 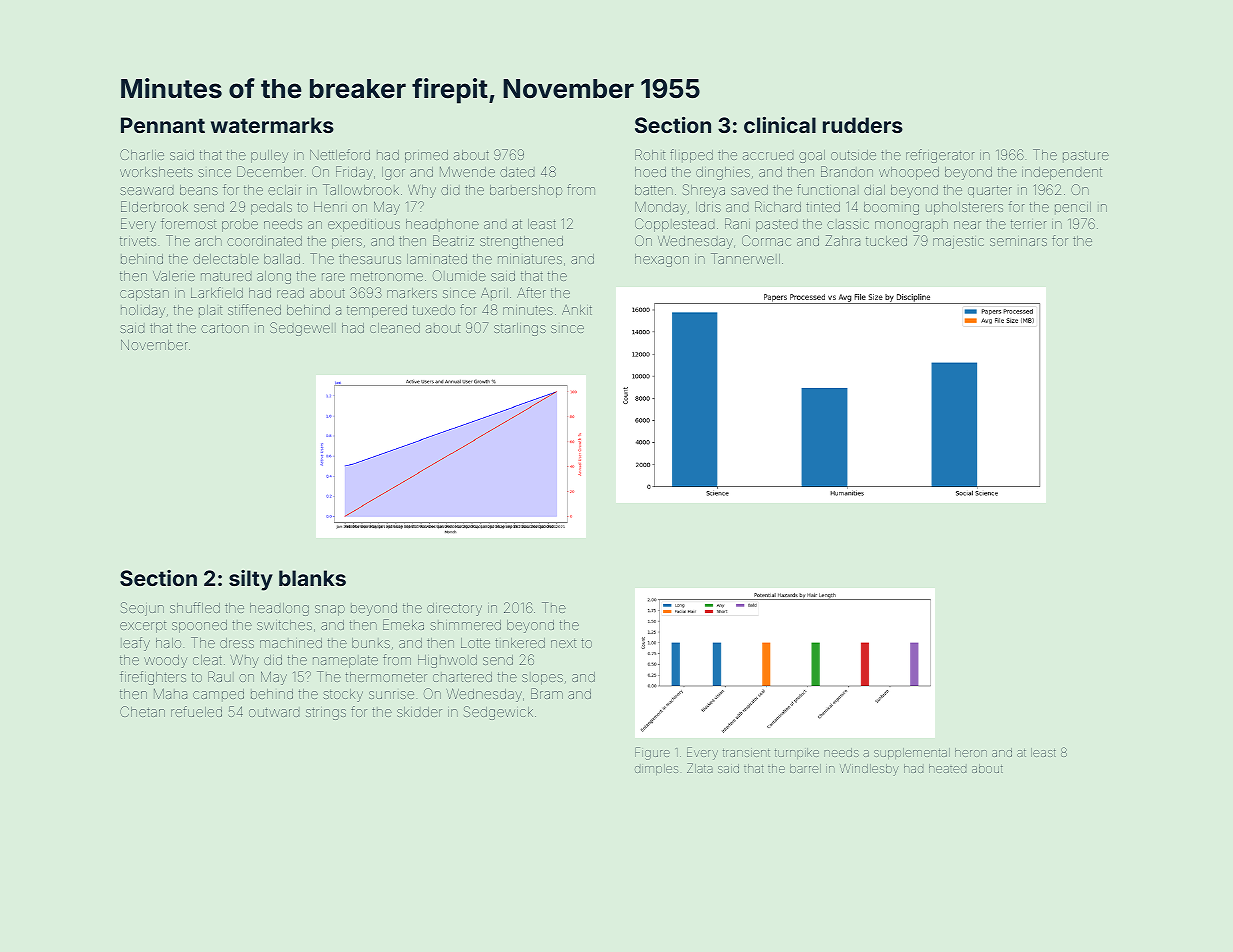 I want to click on Sedgewick, so click(x=498, y=713).
